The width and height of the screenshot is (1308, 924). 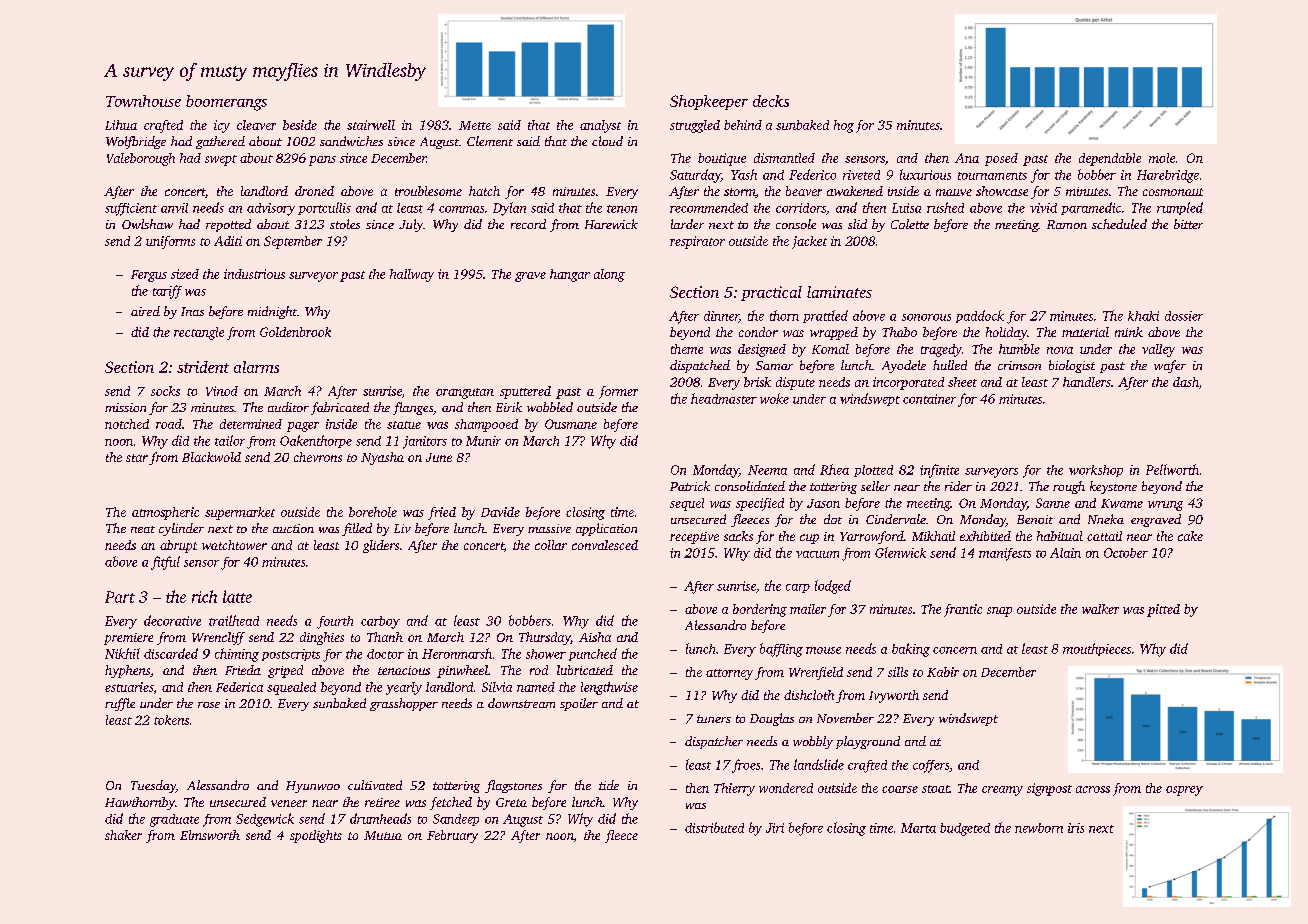 I want to click on borehole, so click(x=373, y=512).
